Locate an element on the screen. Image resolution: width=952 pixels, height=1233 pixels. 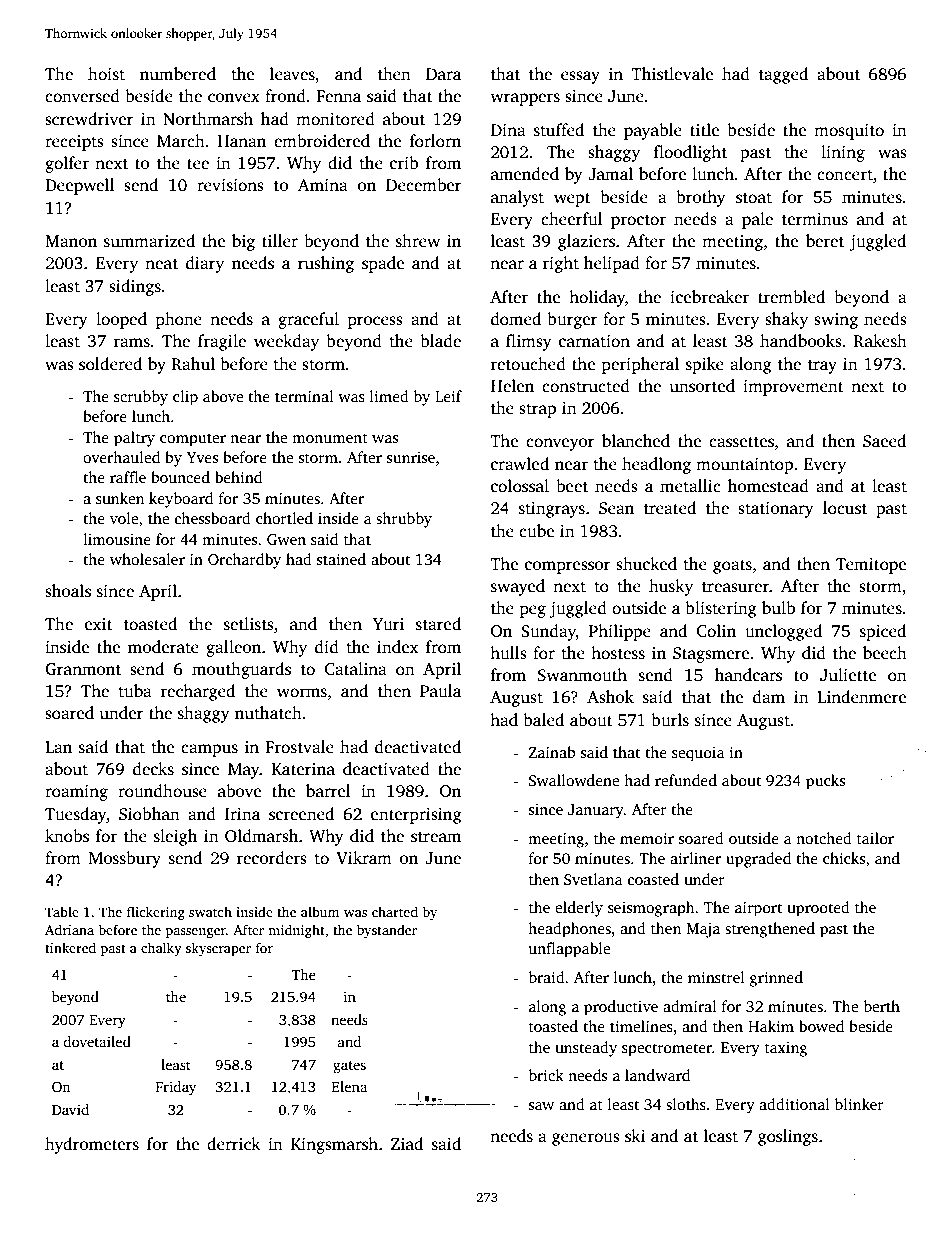
recharged is located at coordinates (198, 692).
